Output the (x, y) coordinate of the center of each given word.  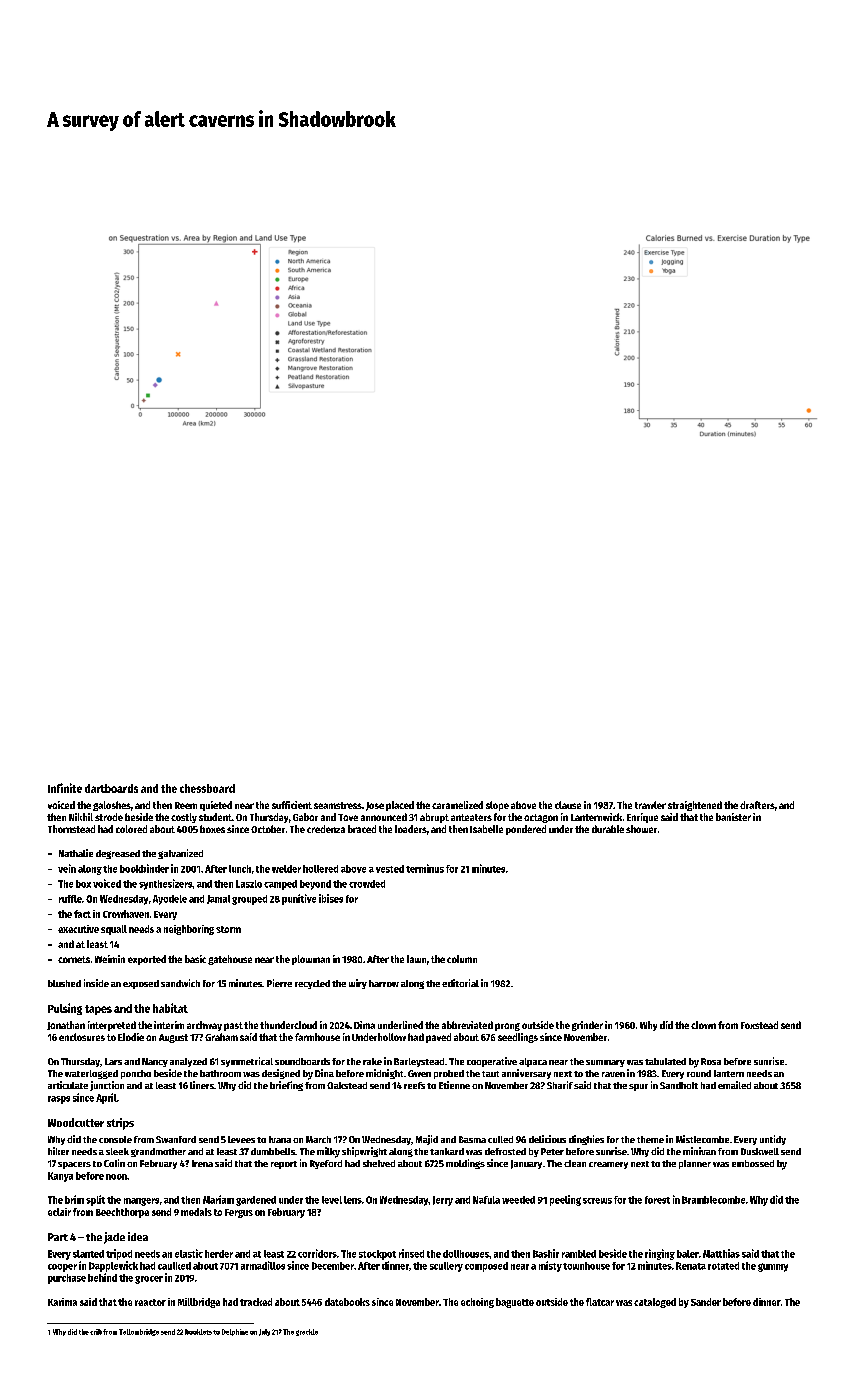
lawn (416, 959)
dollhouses (466, 1254)
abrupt (434, 818)
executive (78, 929)
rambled (579, 1254)
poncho (136, 1074)
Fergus (239, 1213)
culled (500, 1139)
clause (568, 805)
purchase (67, 1279)
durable (608, 829)
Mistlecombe (702, 1139)
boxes (212, 829)
